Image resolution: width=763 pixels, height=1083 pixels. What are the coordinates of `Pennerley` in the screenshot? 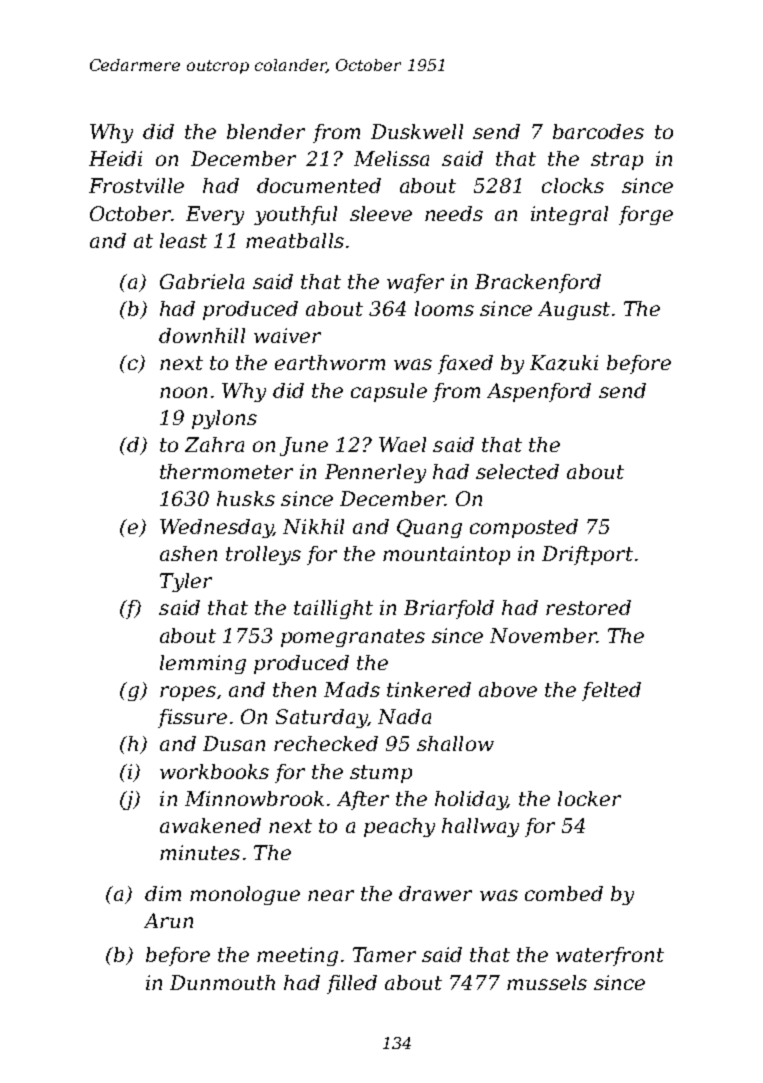 It's located at (375, 473).
